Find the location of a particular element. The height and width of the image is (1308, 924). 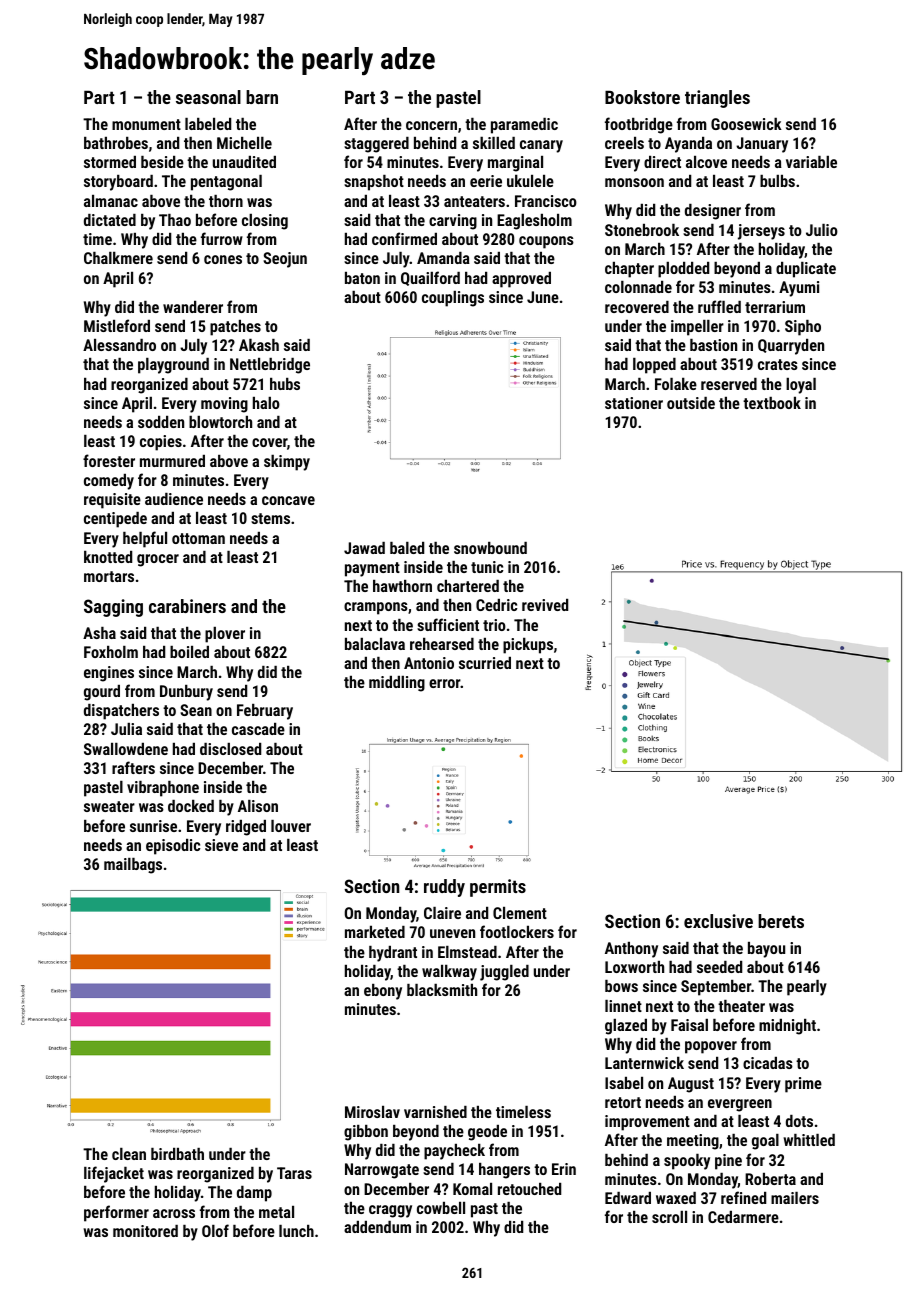

mailbags is located at coordinates (133, 866).
